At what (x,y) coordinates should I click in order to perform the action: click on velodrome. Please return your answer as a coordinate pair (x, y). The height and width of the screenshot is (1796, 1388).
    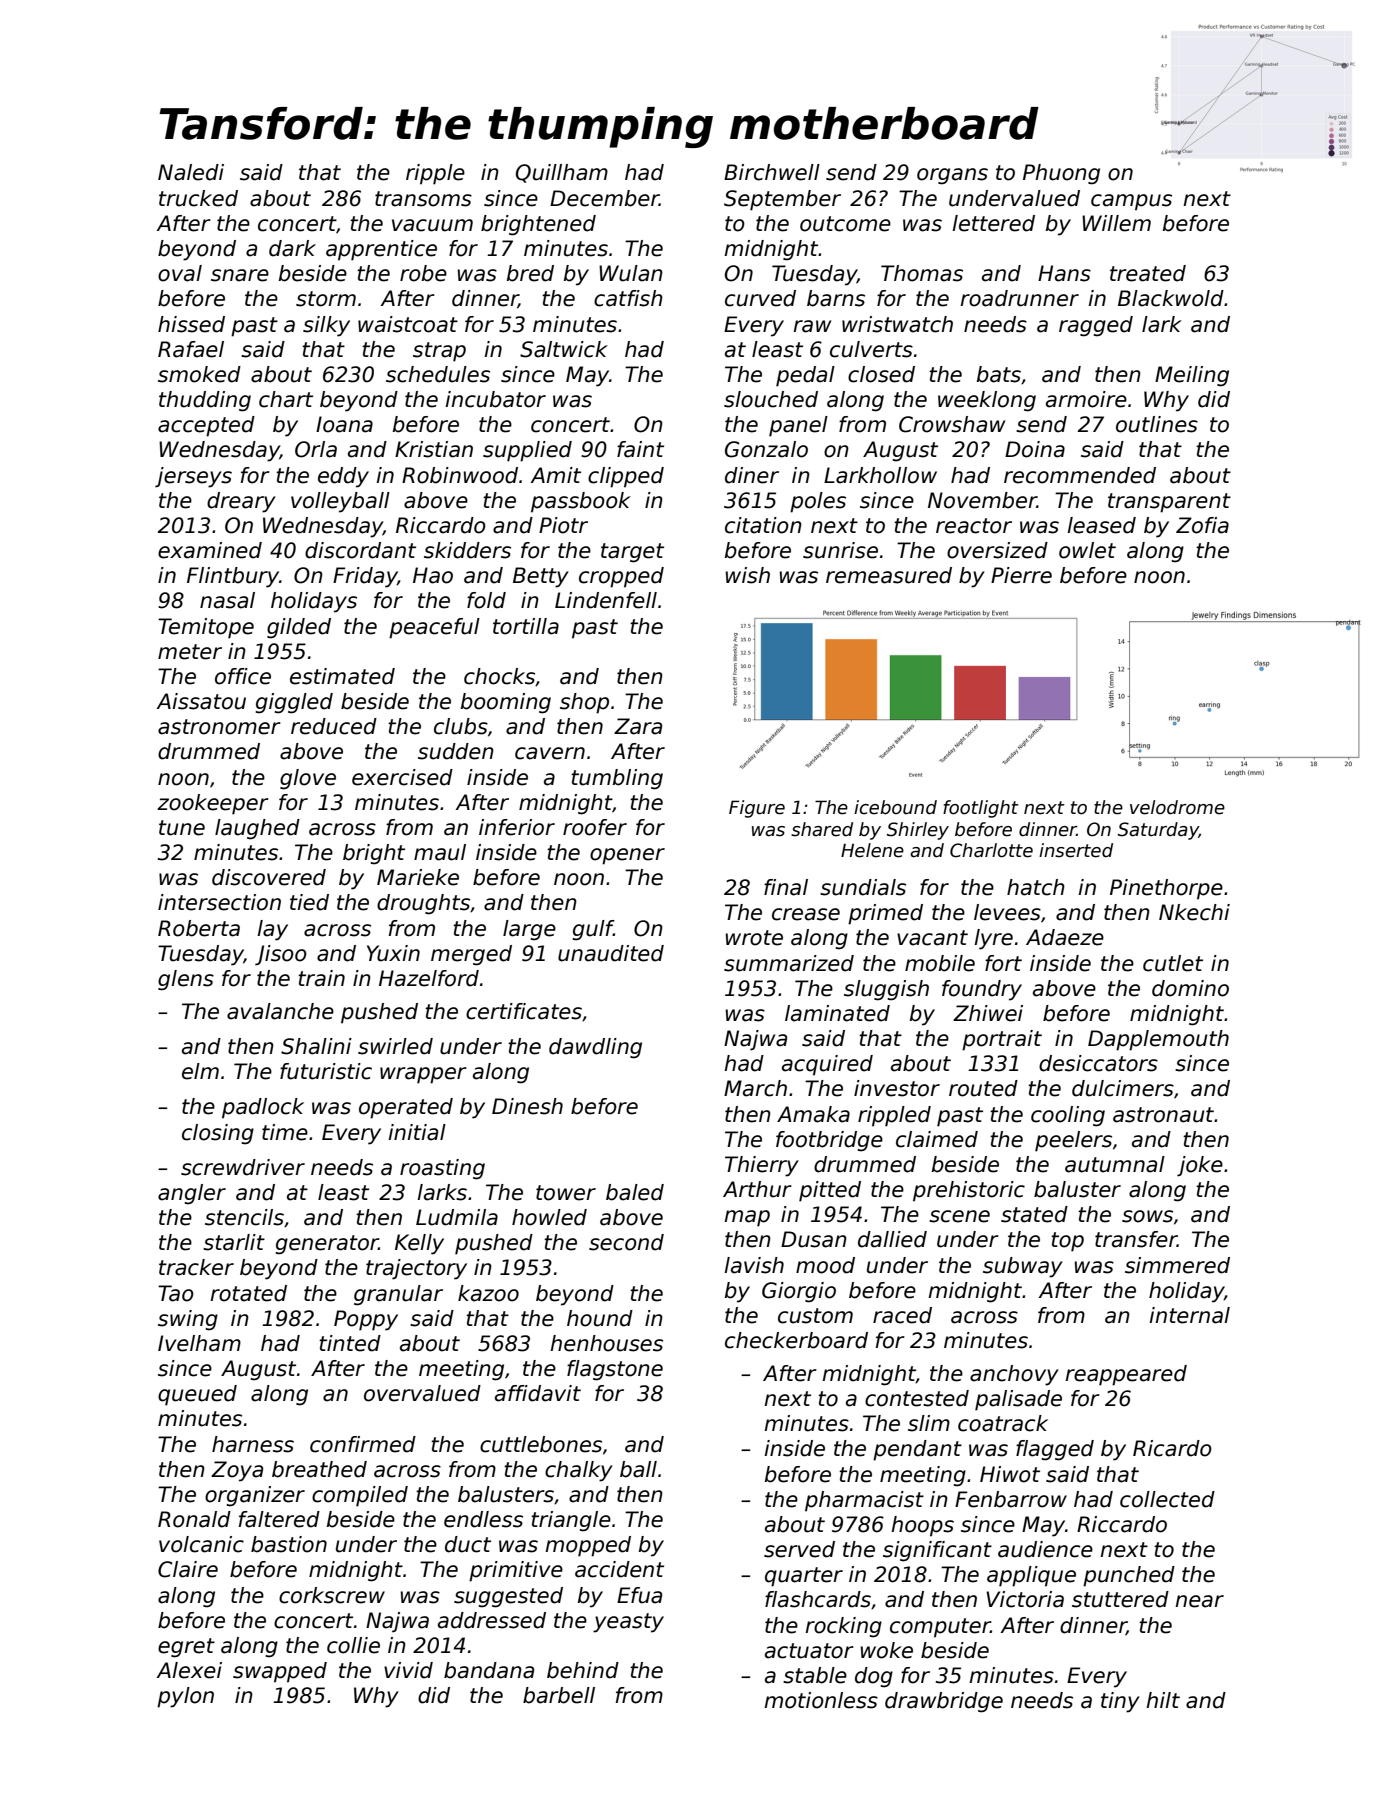
    Looking at the image, I should click on (1177, 807).
